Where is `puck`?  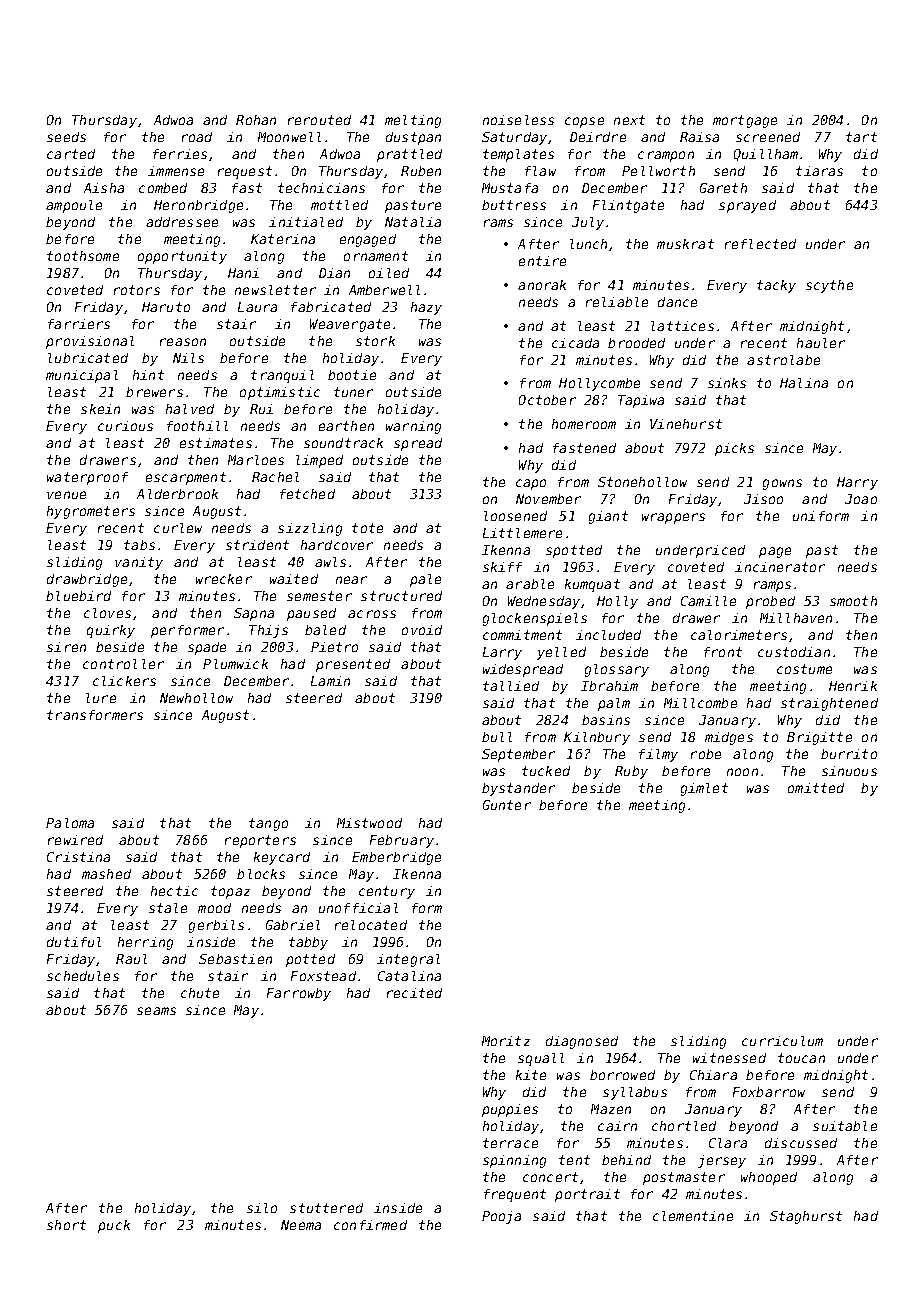 puck is located at coordinates (114, 1226).
